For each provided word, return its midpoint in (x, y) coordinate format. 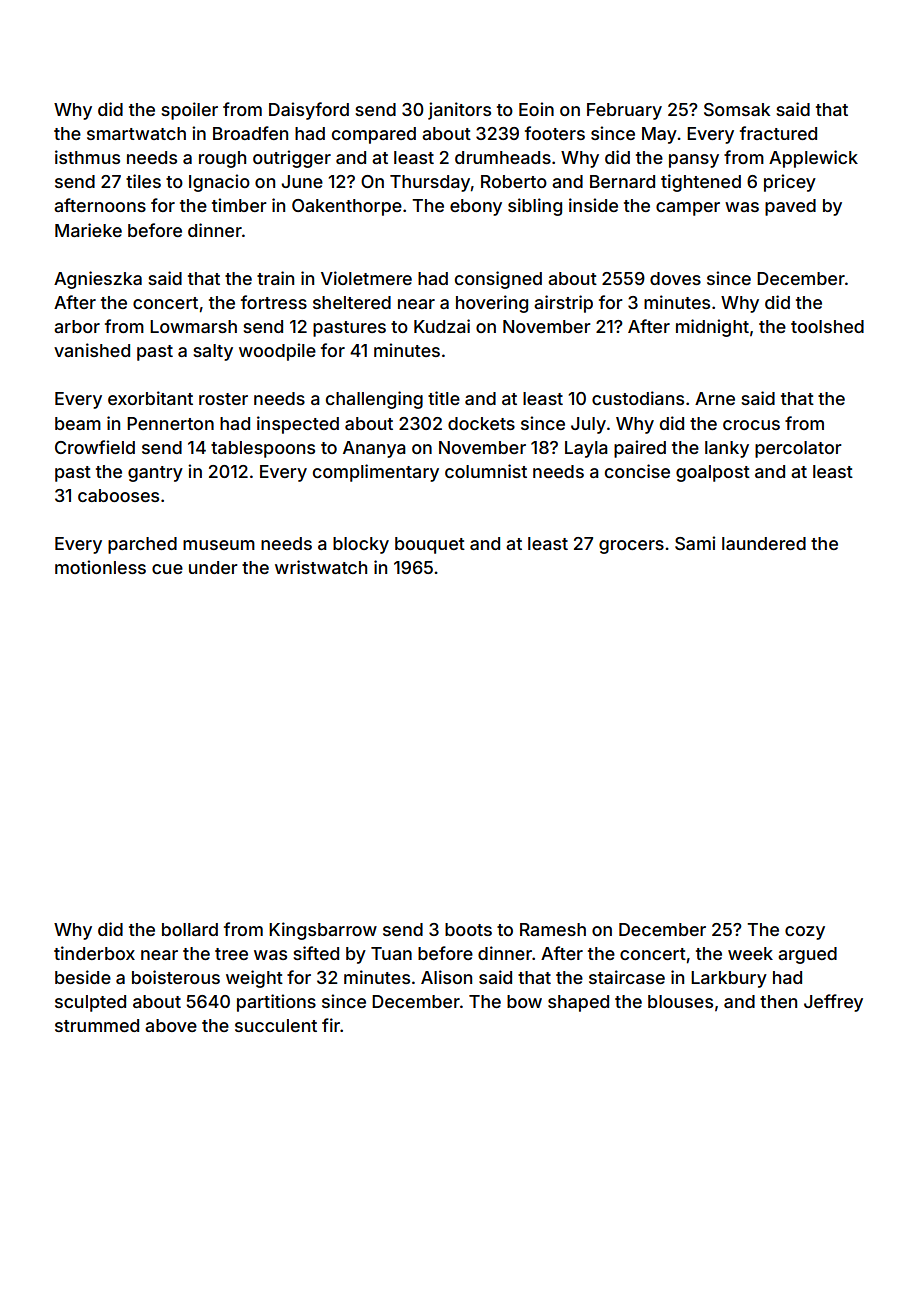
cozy (805, 933)
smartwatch (136, 133)
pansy (694, 161)
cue (167, 569)
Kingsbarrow (323, 931)
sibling (535, 207)
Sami (695, 543)
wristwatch (321, 567)
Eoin (536, 109)
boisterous (176, 977)
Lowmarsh (193, 326)
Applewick (813, 159)
